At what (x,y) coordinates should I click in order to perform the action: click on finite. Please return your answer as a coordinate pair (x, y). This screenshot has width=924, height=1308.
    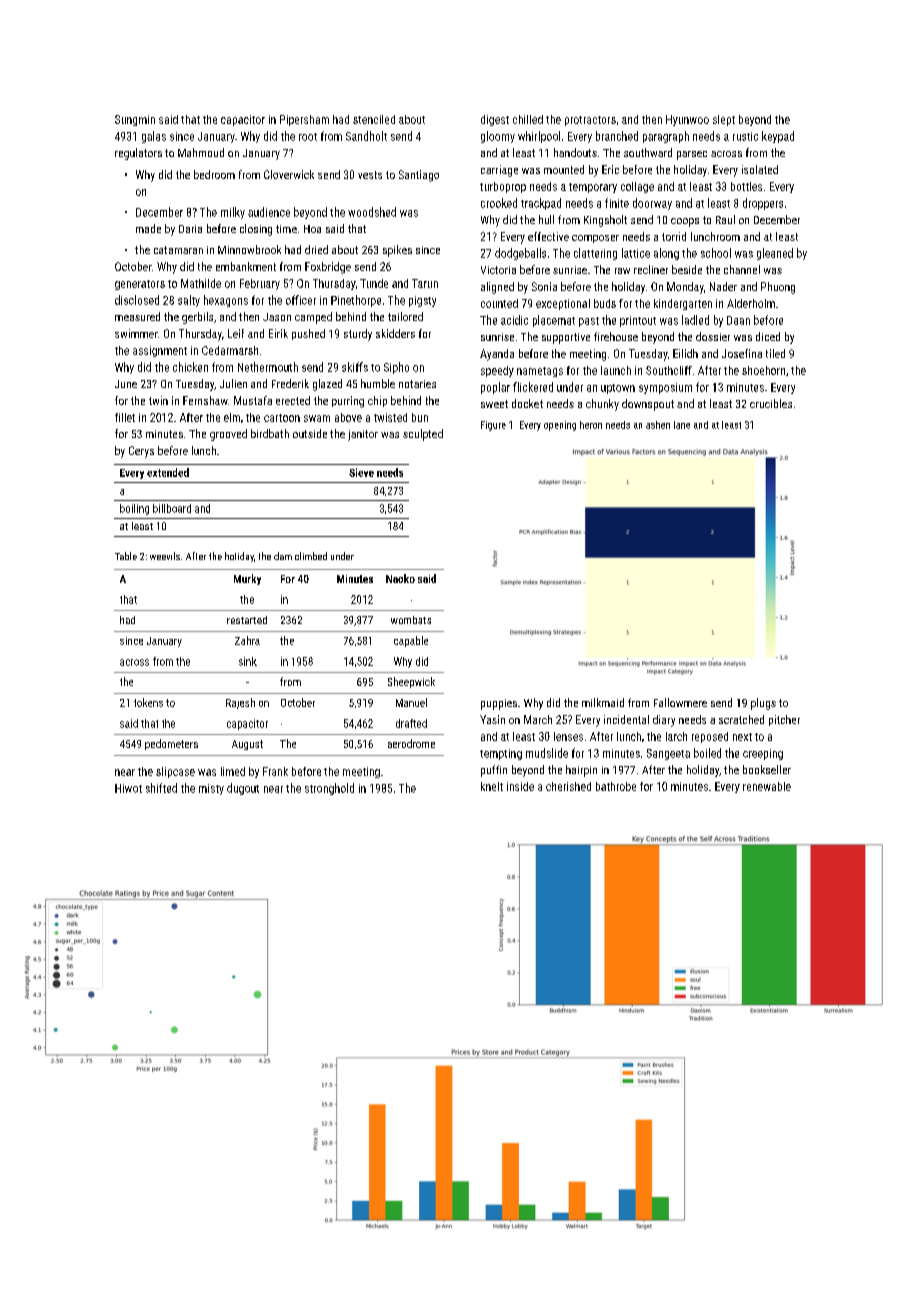
    Looking at the image, I should click on (617, 203).
